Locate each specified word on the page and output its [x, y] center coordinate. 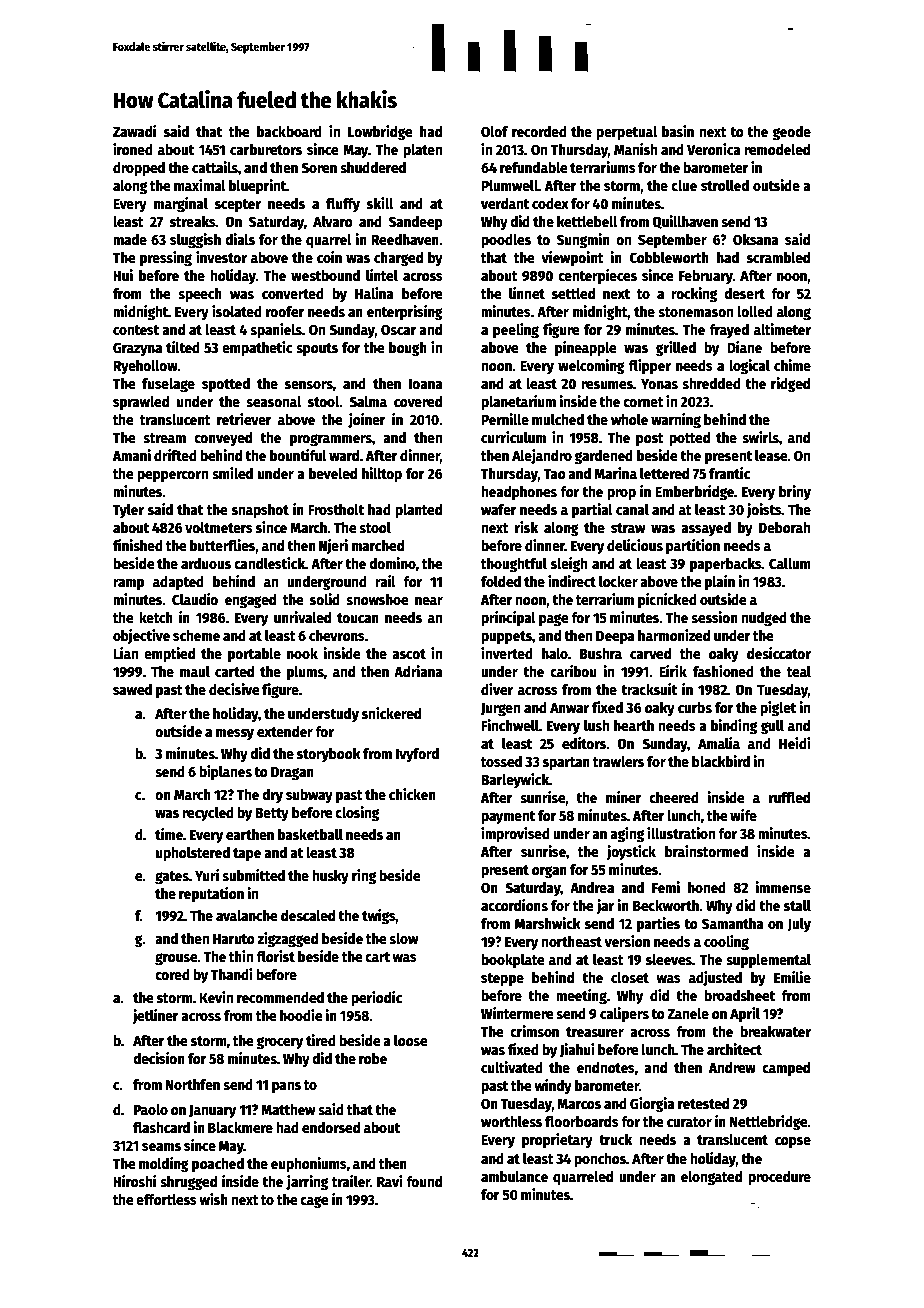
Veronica [714, 149]
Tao [554, 474]
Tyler [128, 511]
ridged [790, 385]
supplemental [768, 961]
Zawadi [134, 131]
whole [629, 419]
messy [235, 734]
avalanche [247, 915]
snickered [391, 713]
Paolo [151, 1109]
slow [403, 938]
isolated [237, 311]
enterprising [405, 313]
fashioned [723, 671]
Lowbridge [380, 133]
